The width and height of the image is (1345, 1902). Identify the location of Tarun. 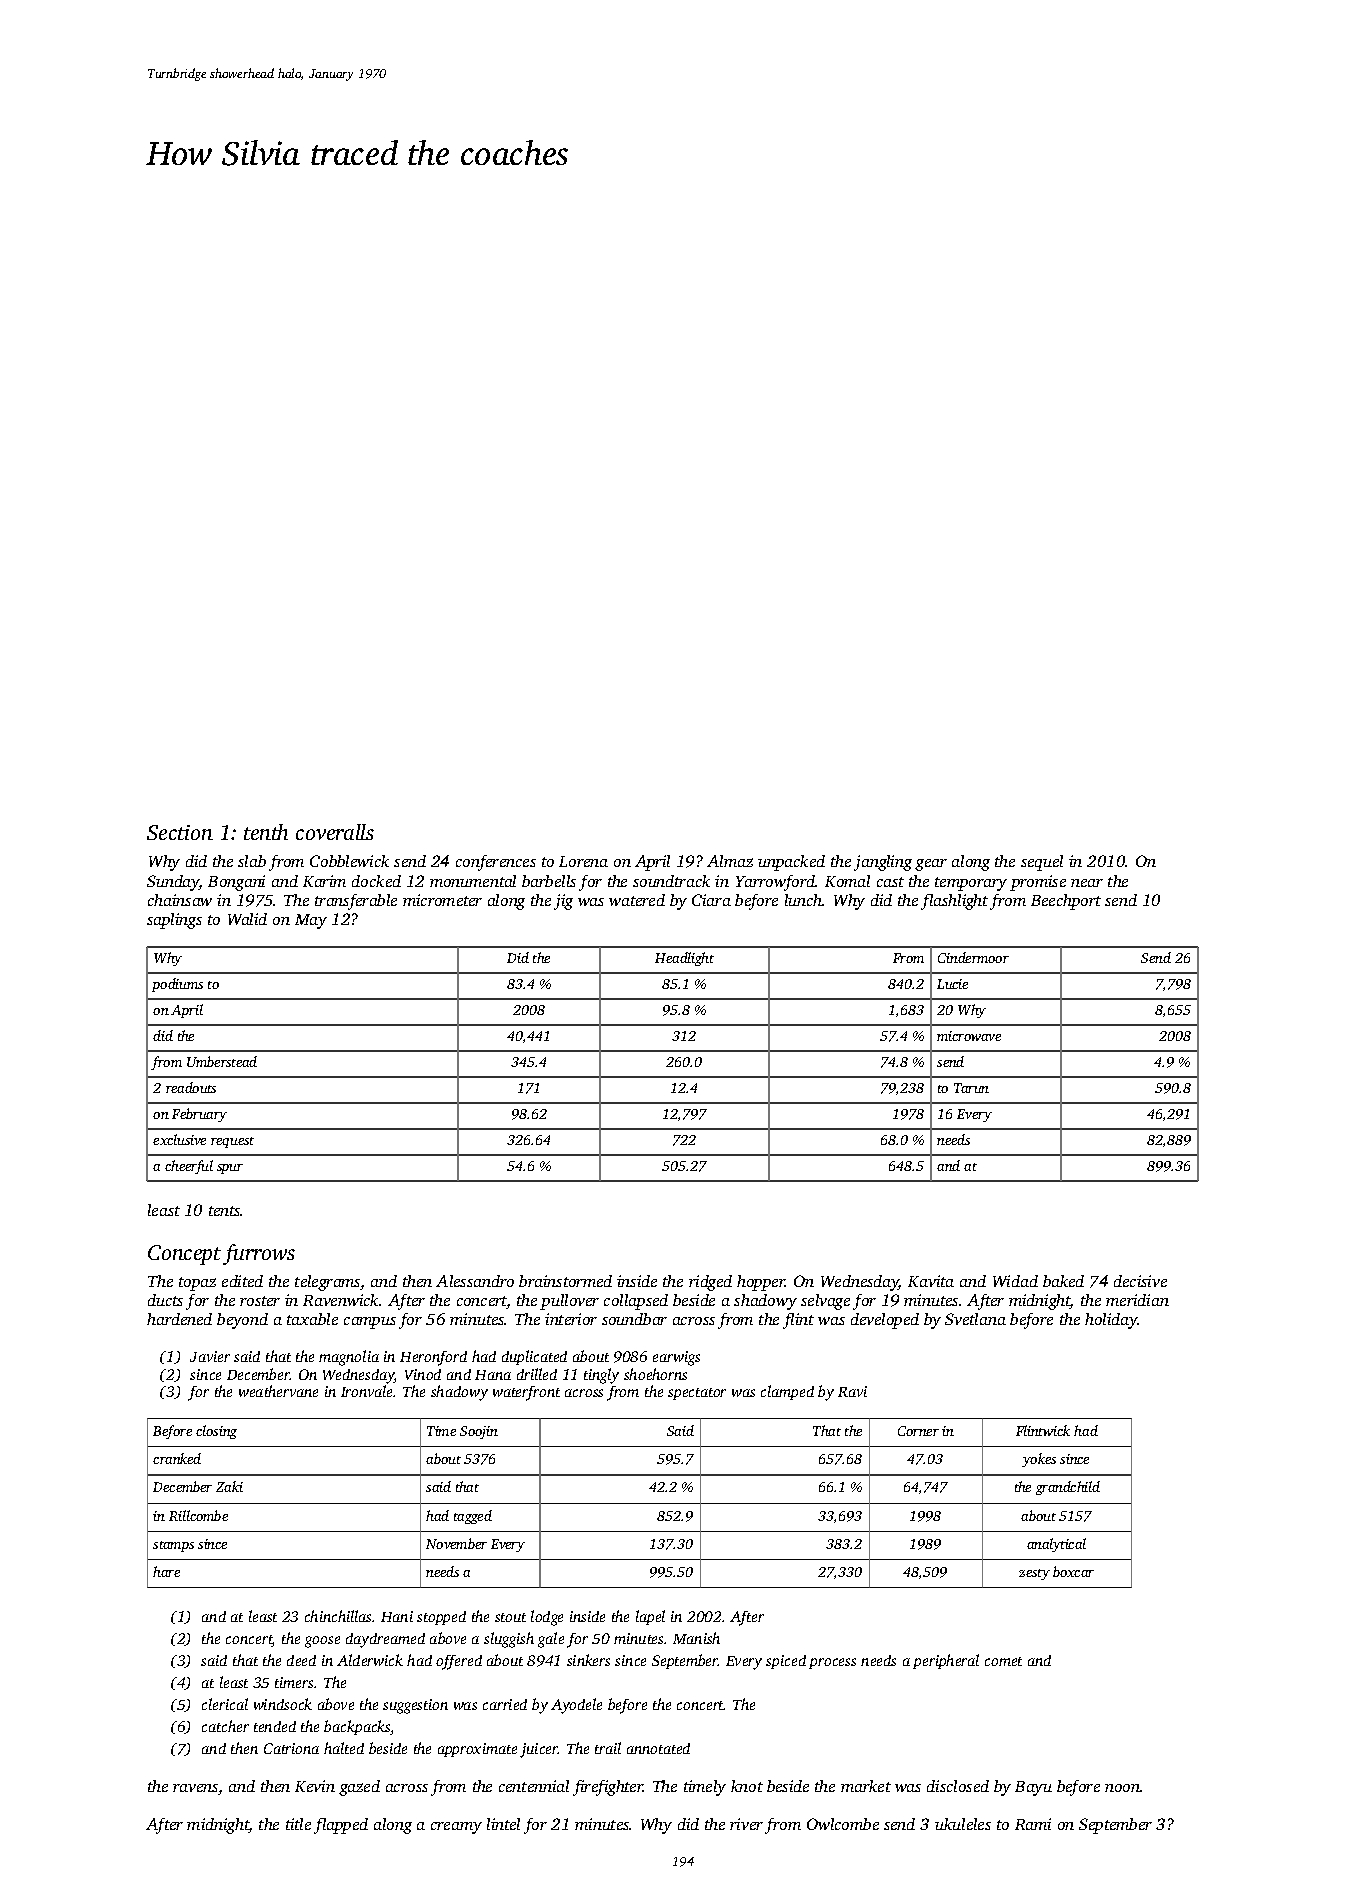
(971, 1088).
